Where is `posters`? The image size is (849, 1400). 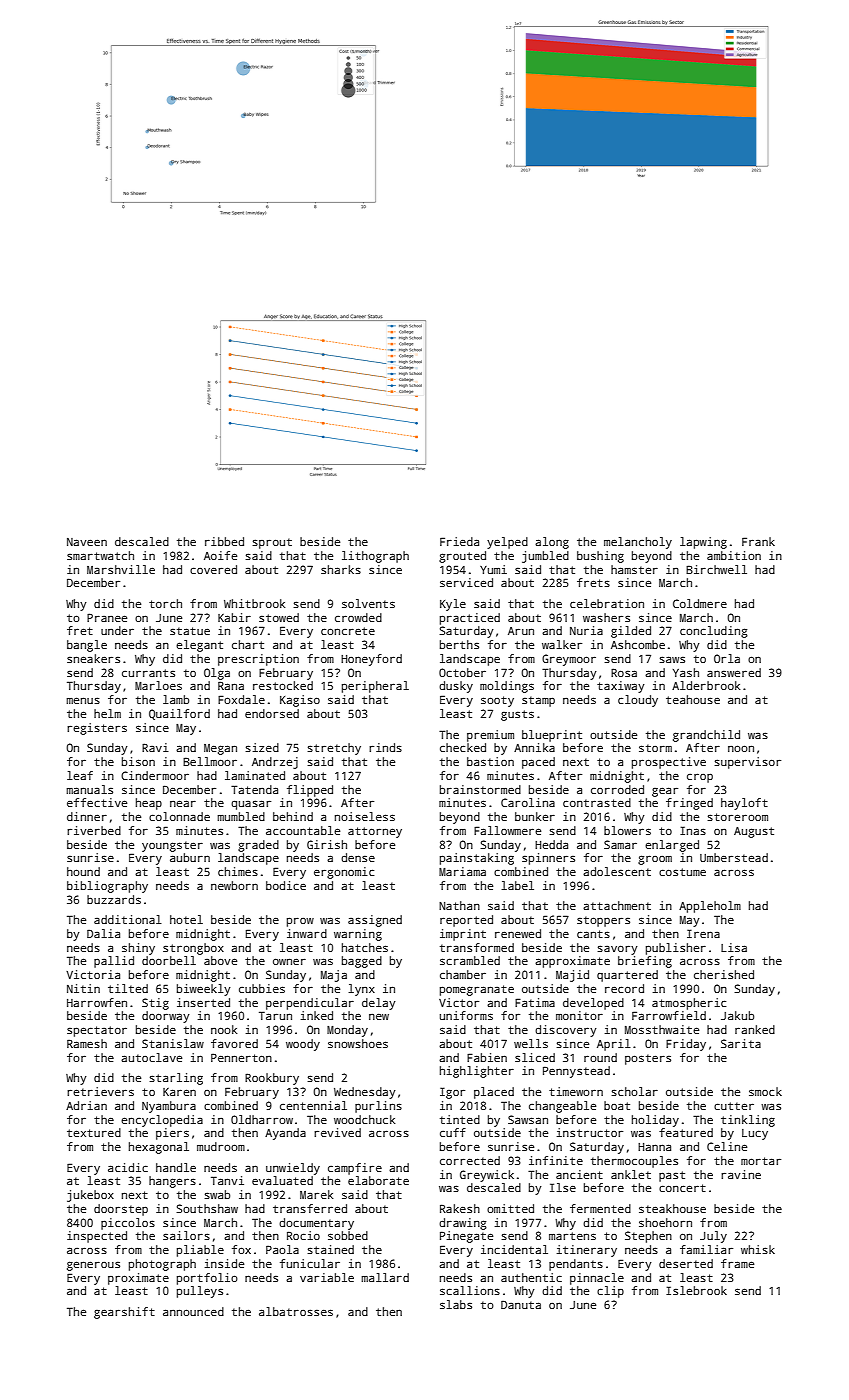 posters is located at coordinates (648, 1059).
